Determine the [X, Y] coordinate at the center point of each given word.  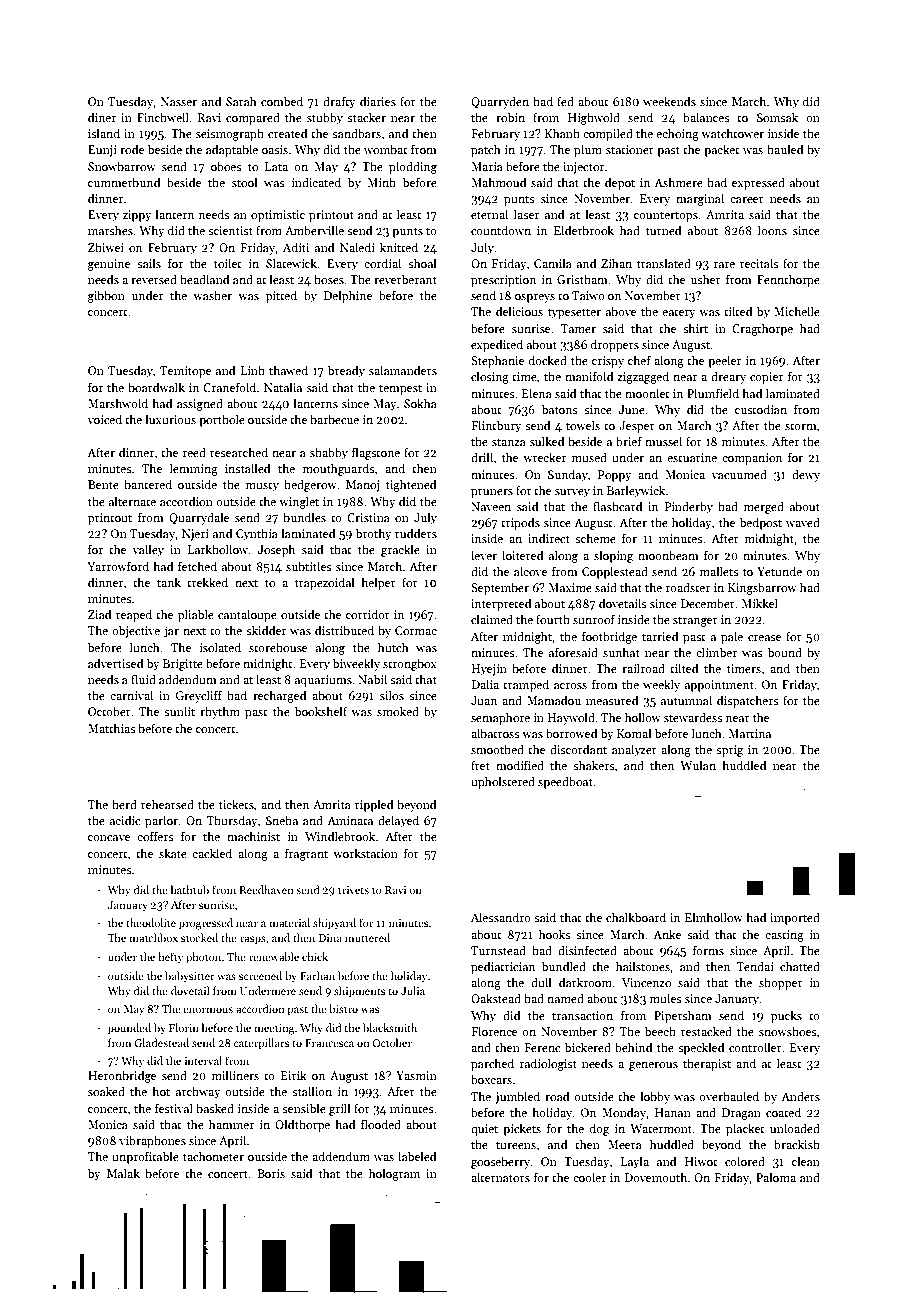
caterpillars [261, 1044]
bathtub [189, 889]
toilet [227, 263]
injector [583, 168]
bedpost [761, 523]
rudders [416, 533]
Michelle [797, 311]
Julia [413, 990]
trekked [207, 582]
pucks [786, 1016]
